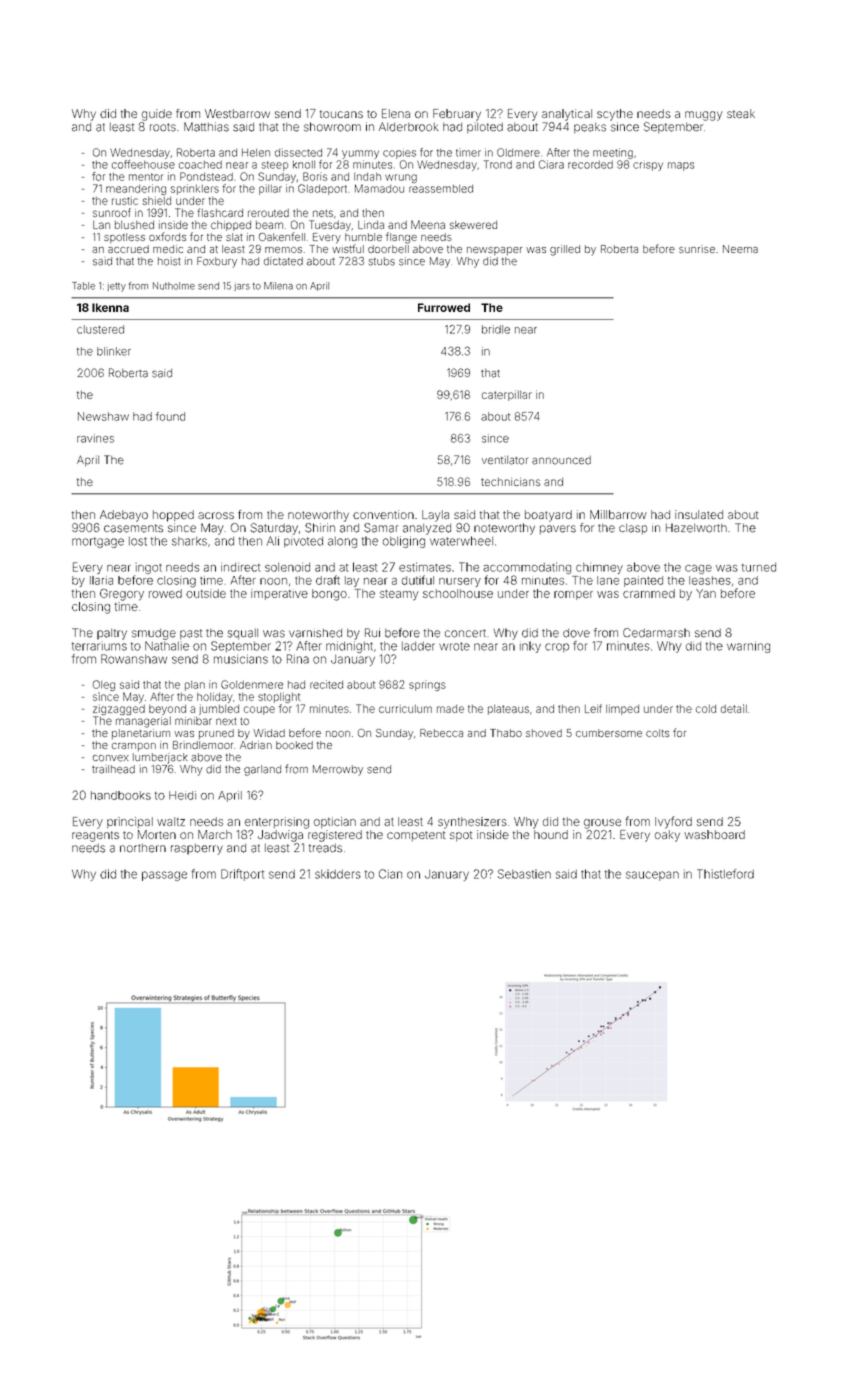  I want to click on Oleg, so click(104, 685).
